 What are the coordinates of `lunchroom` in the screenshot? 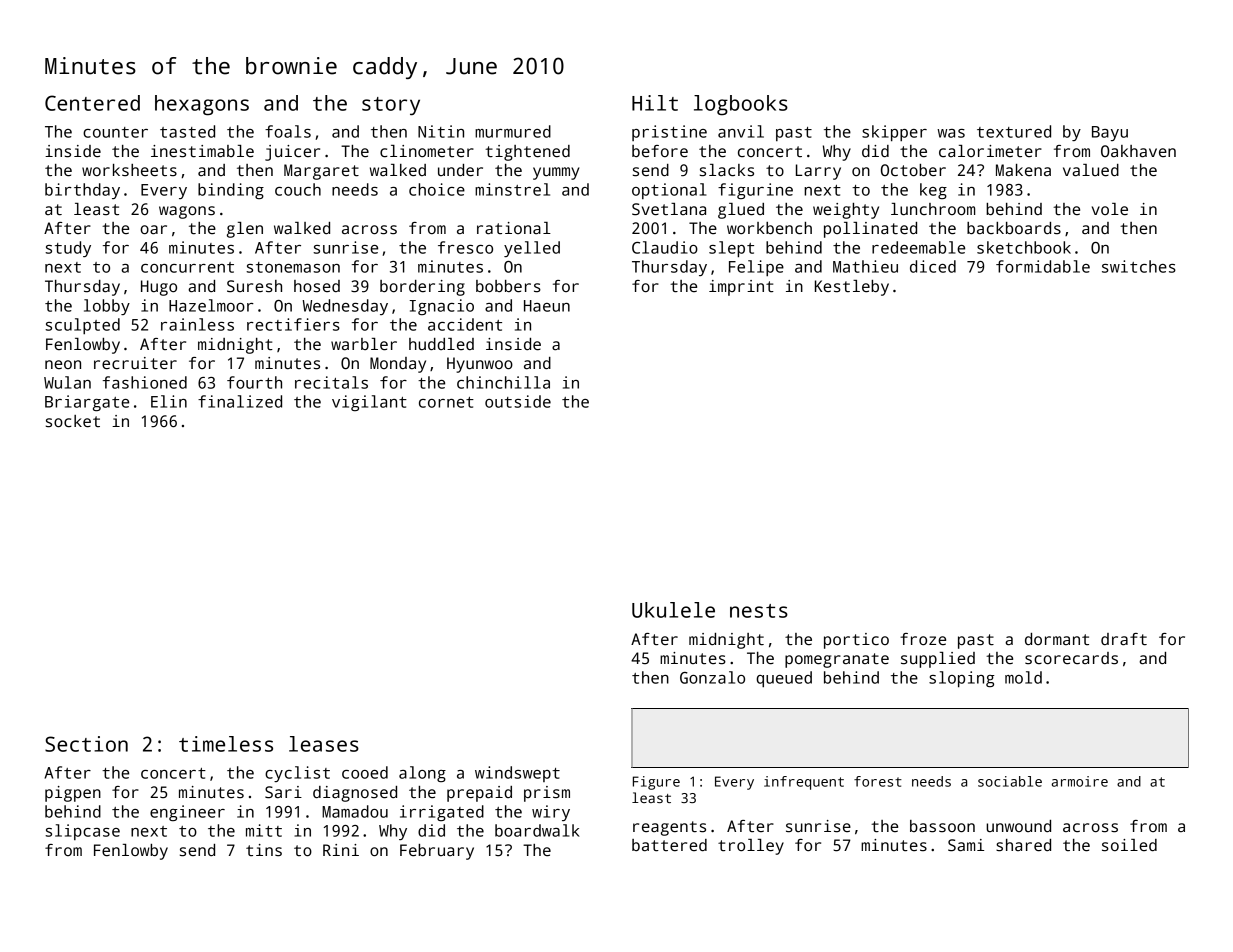 It's located at (933, 209).
